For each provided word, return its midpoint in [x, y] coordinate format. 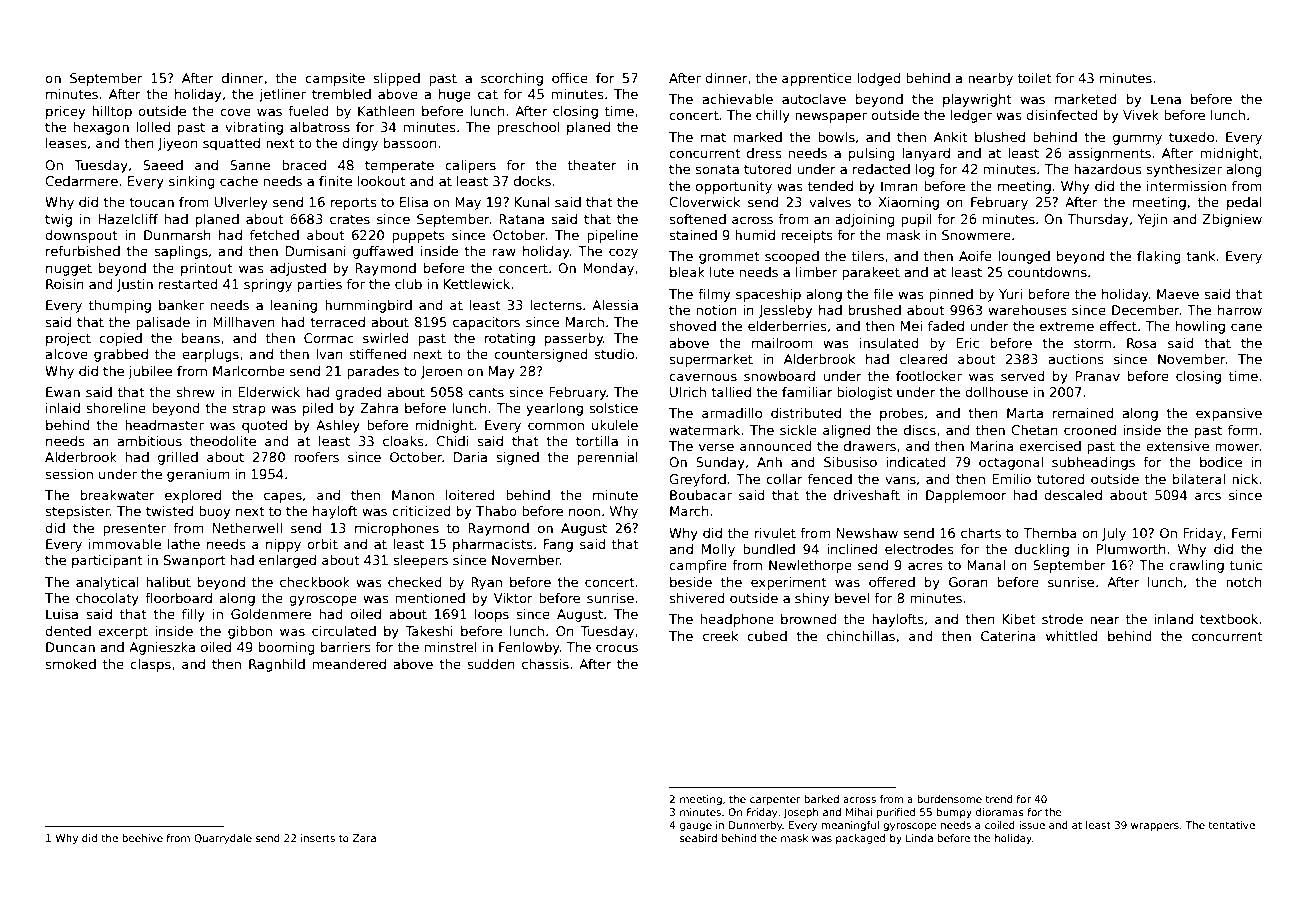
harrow [1240, 310]
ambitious [150, 441]
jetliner [282, 95]
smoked [70, 664]
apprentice [817, 79]
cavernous [703, 377]
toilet [1035, 78]
